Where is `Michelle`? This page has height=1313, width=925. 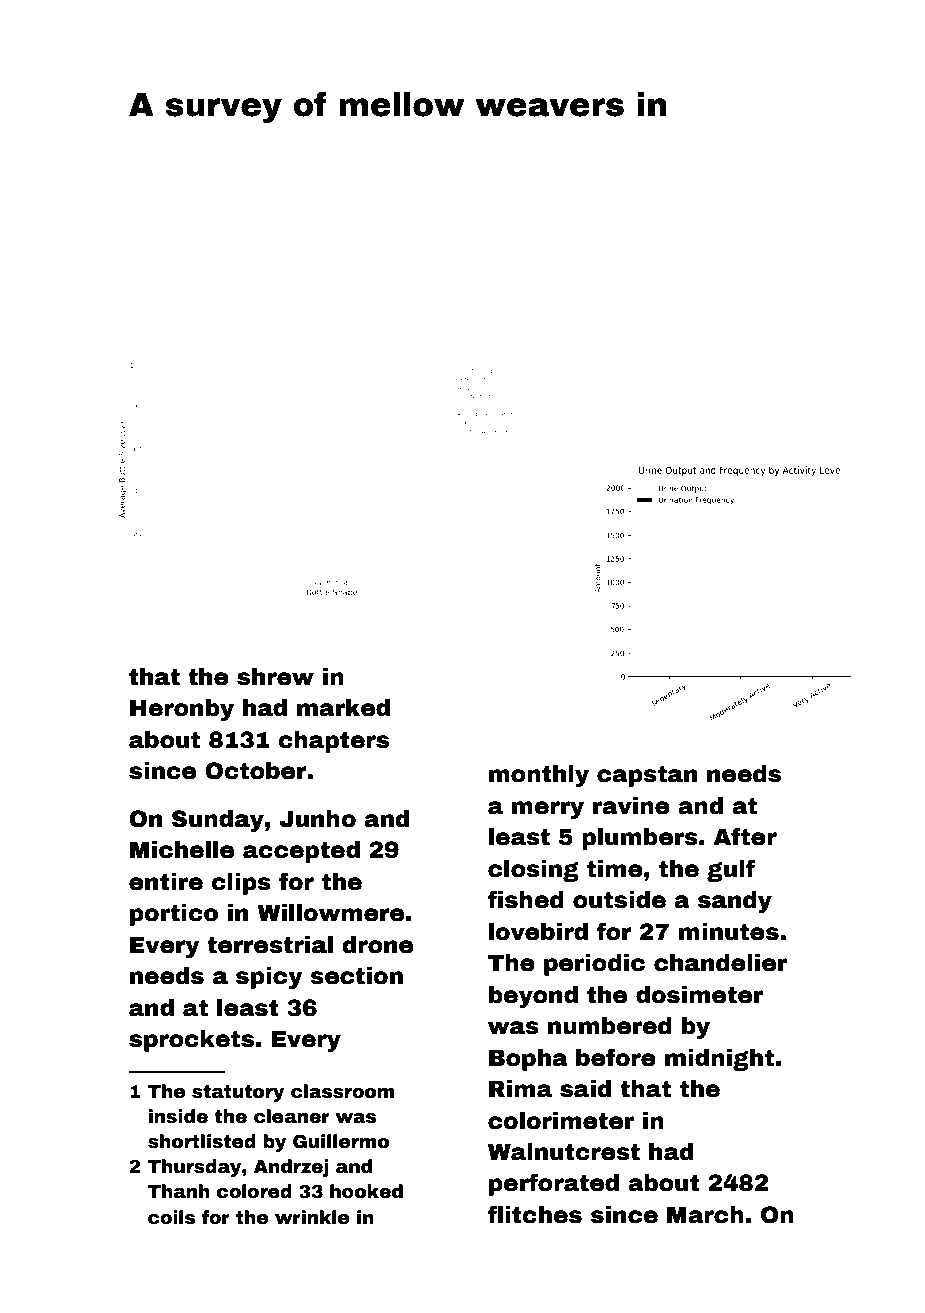 Michelle is located at coordinates (182, 850).
